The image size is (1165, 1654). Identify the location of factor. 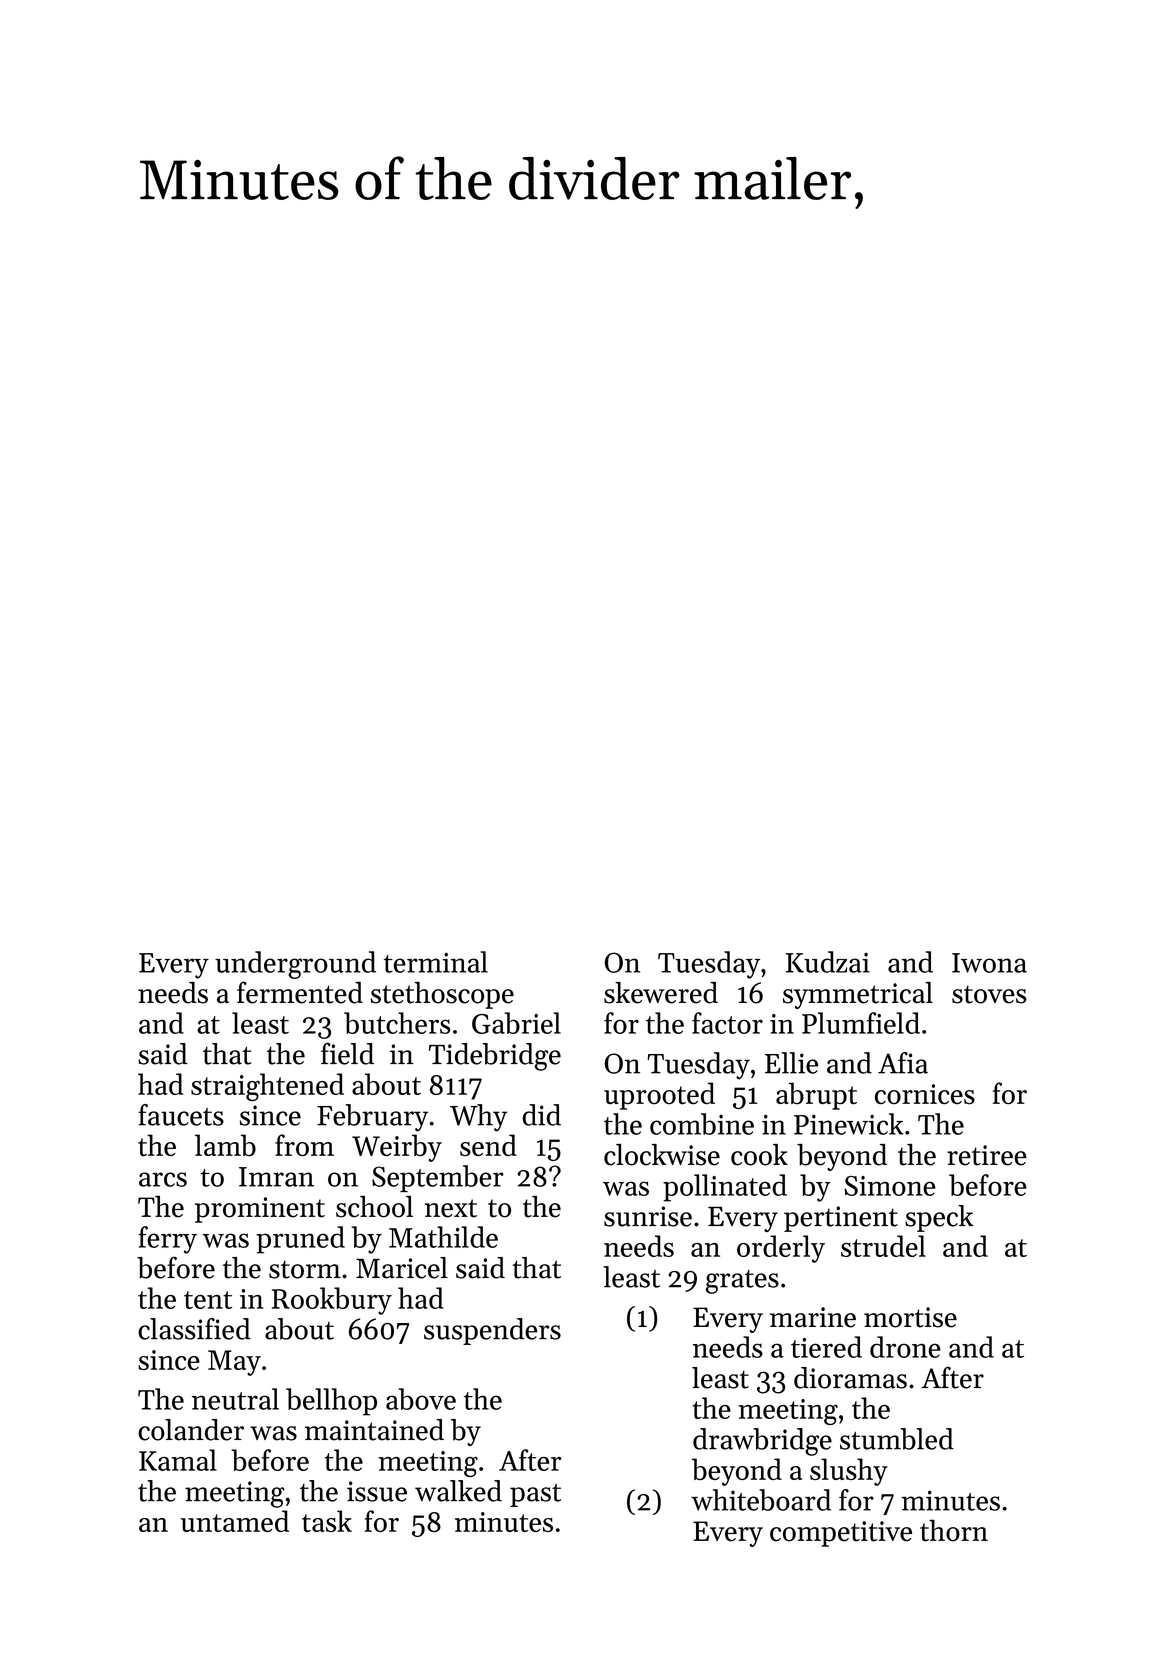
(727, 1023).
